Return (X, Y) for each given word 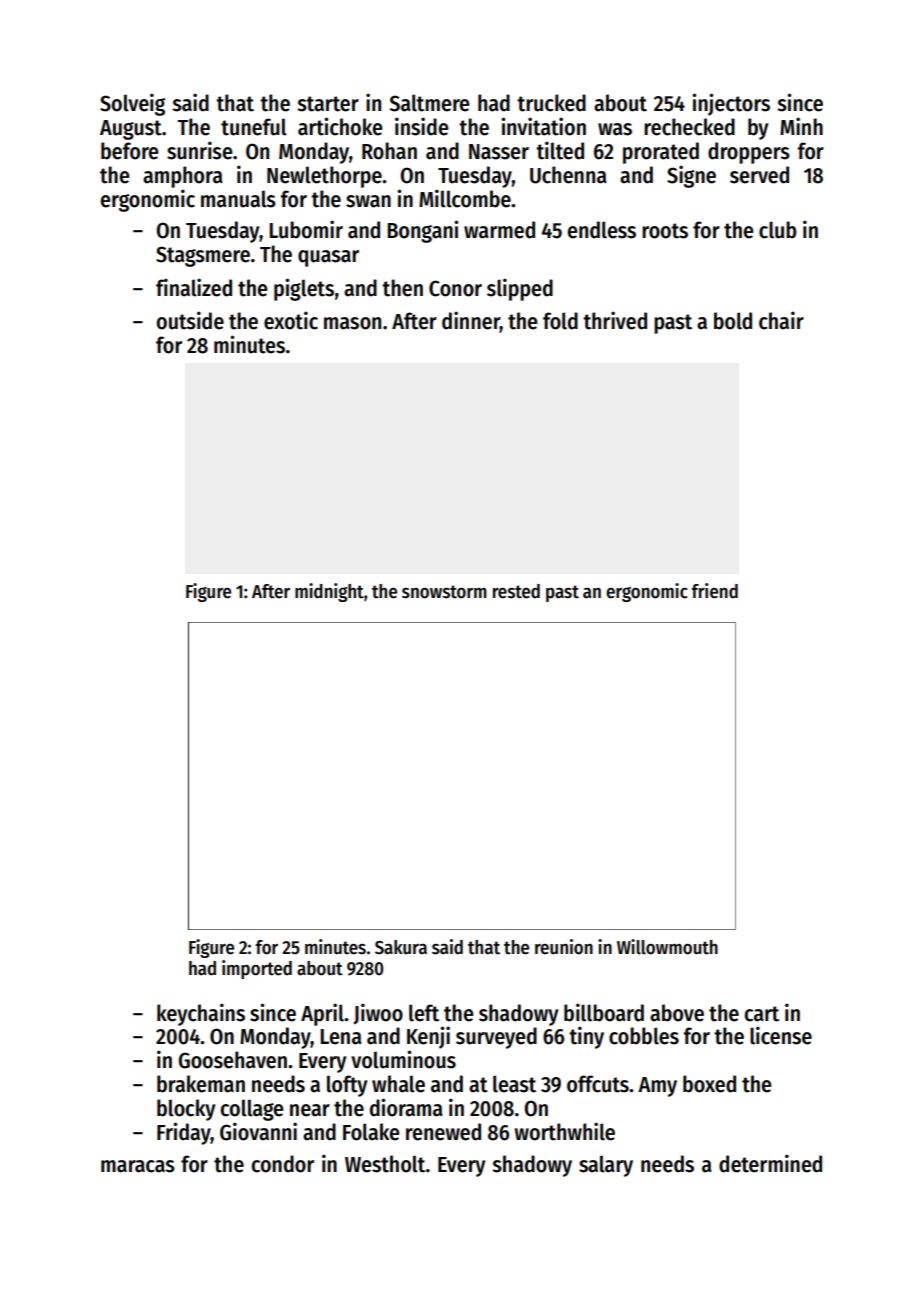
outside (190, 320)
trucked (551, 103)
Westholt (385, 1164)
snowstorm (444, 592)
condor (283, 1164)
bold (733, 321)
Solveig (132, 104)
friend (714, 591)
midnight (329, 592)
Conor (455, 288)
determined (770, 1163)
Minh (801, 126)
